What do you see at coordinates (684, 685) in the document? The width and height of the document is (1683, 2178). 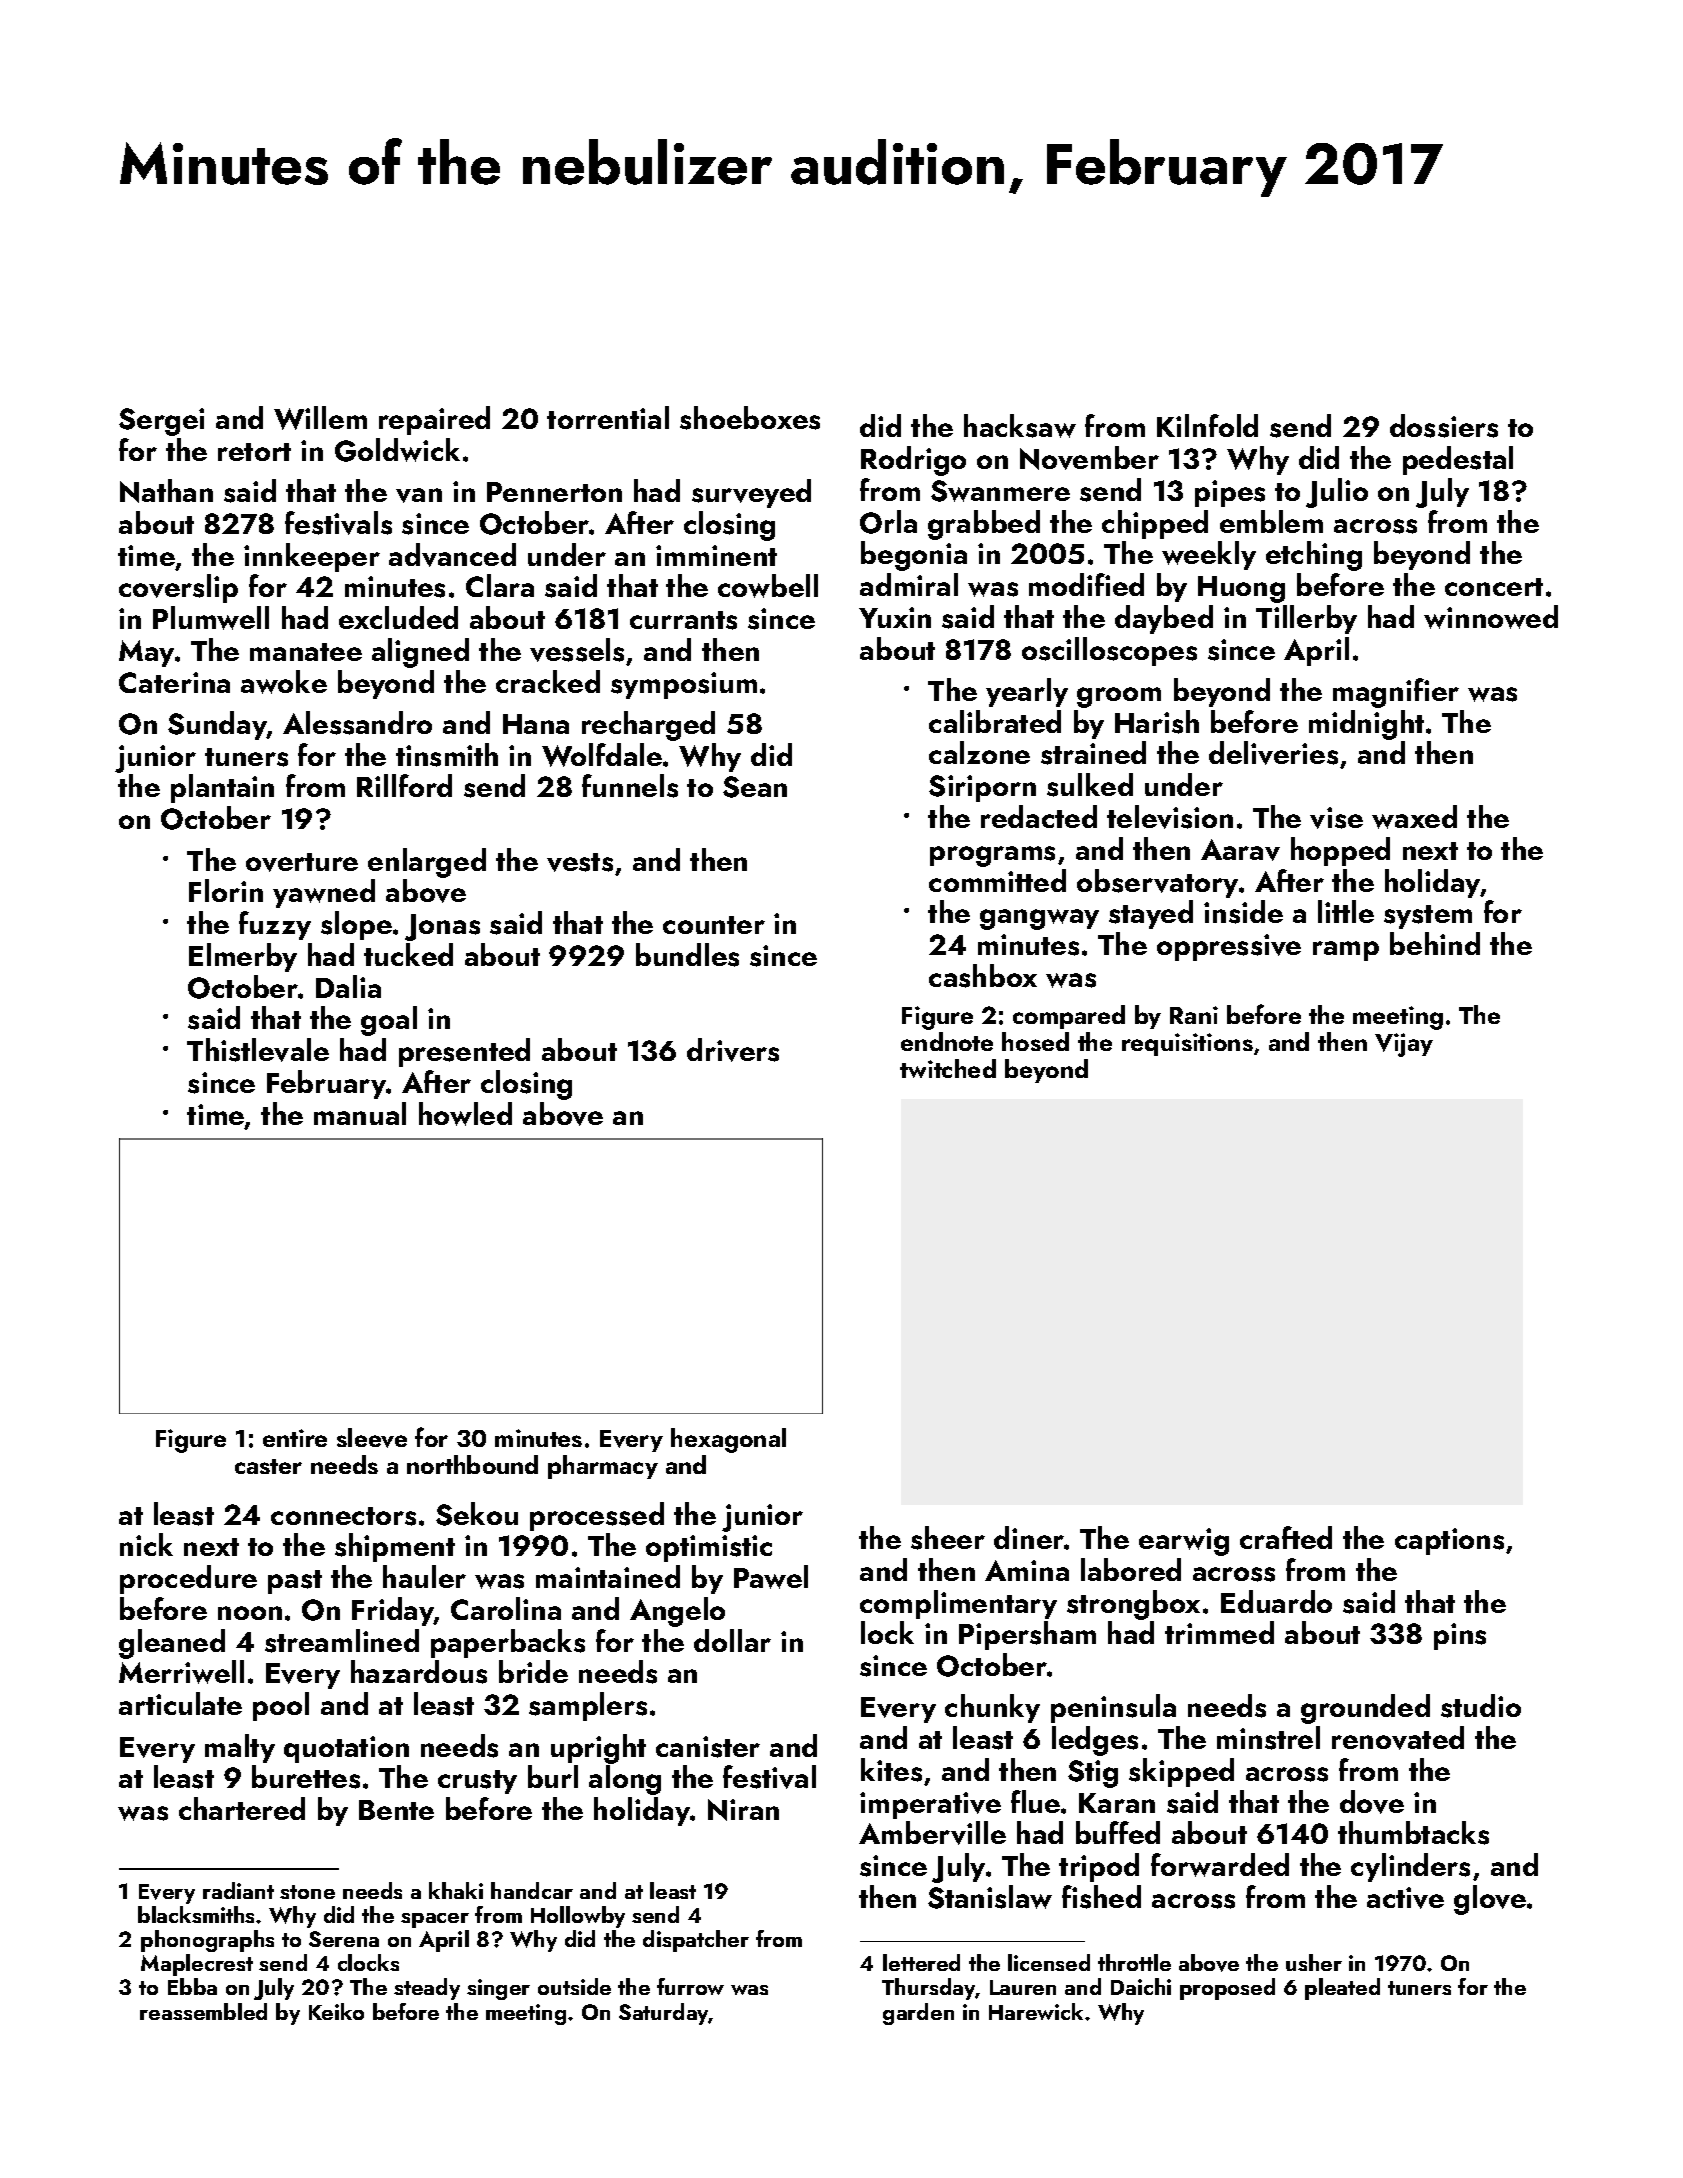 I see `symposium` at bounding box center [684, 685].
